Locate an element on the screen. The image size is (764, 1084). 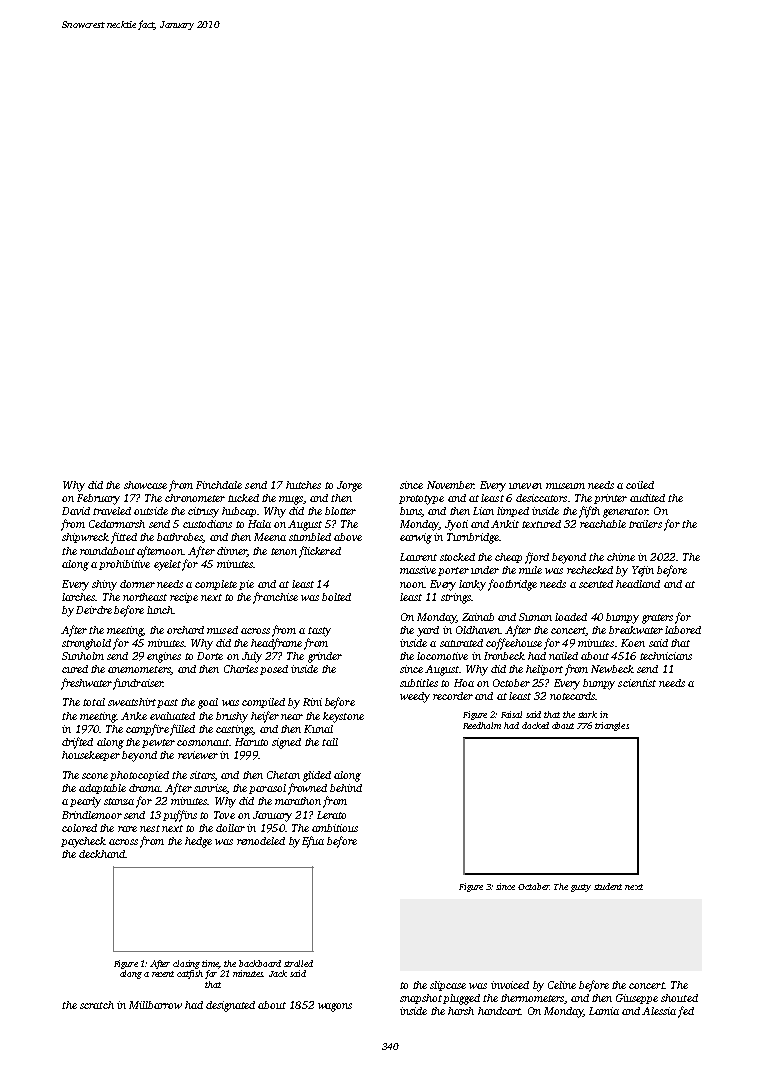
keystone is located at coordinates (343, 717).
